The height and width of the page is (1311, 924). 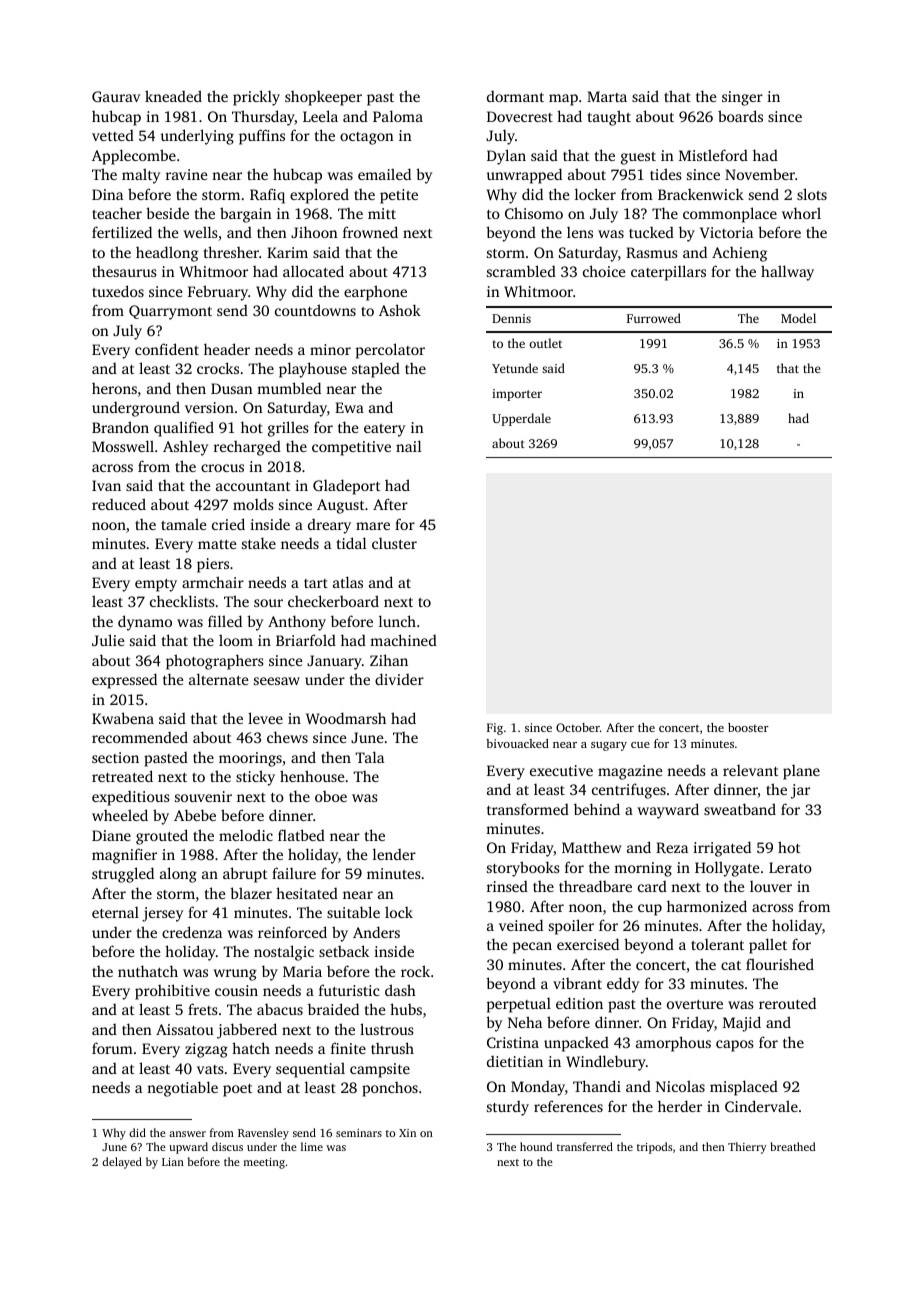 What do you see at coordinates (801, 772) in the page?
I see `plane` at bounding box center [801, 772].
